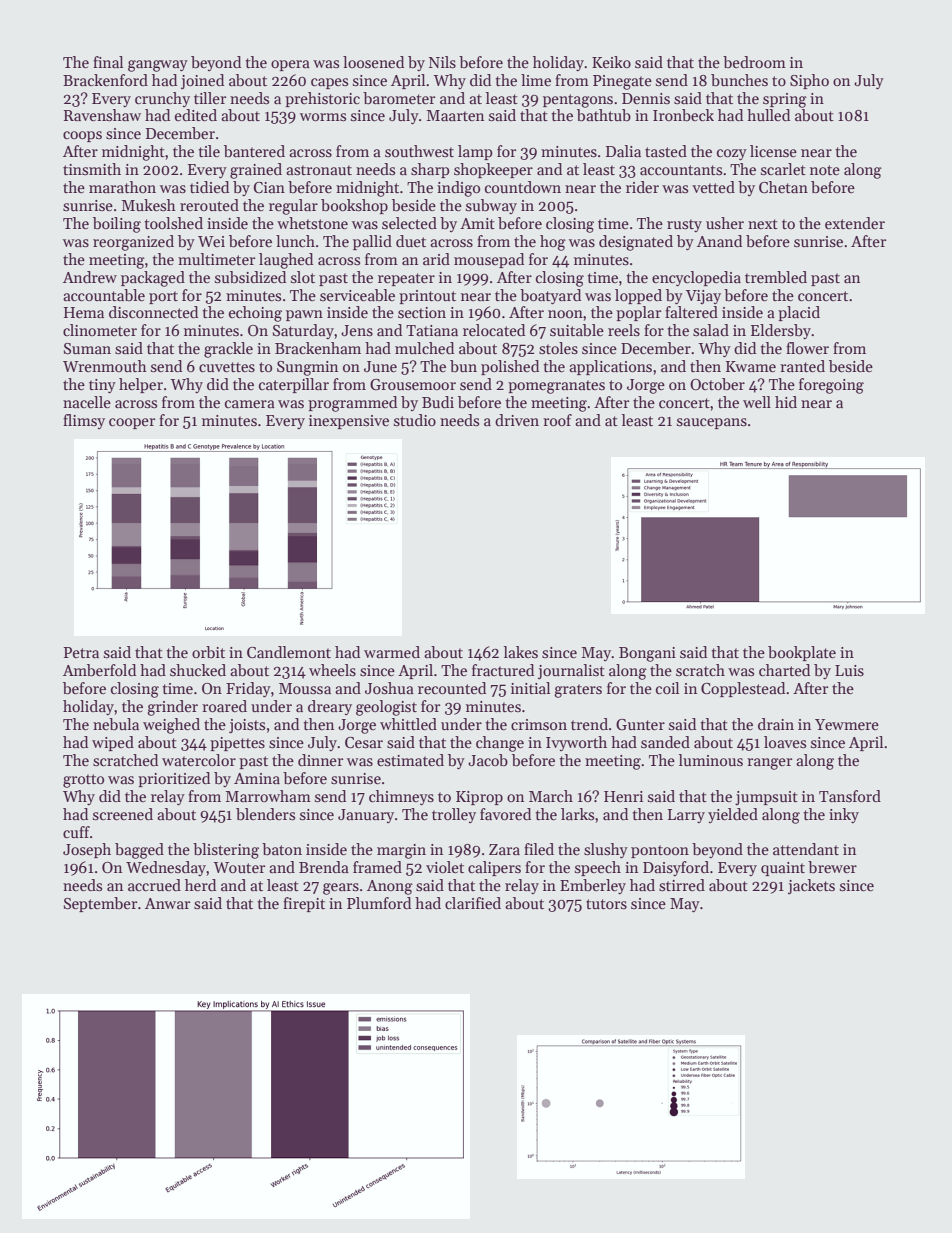  I want to click on note, so click(825, 170).
